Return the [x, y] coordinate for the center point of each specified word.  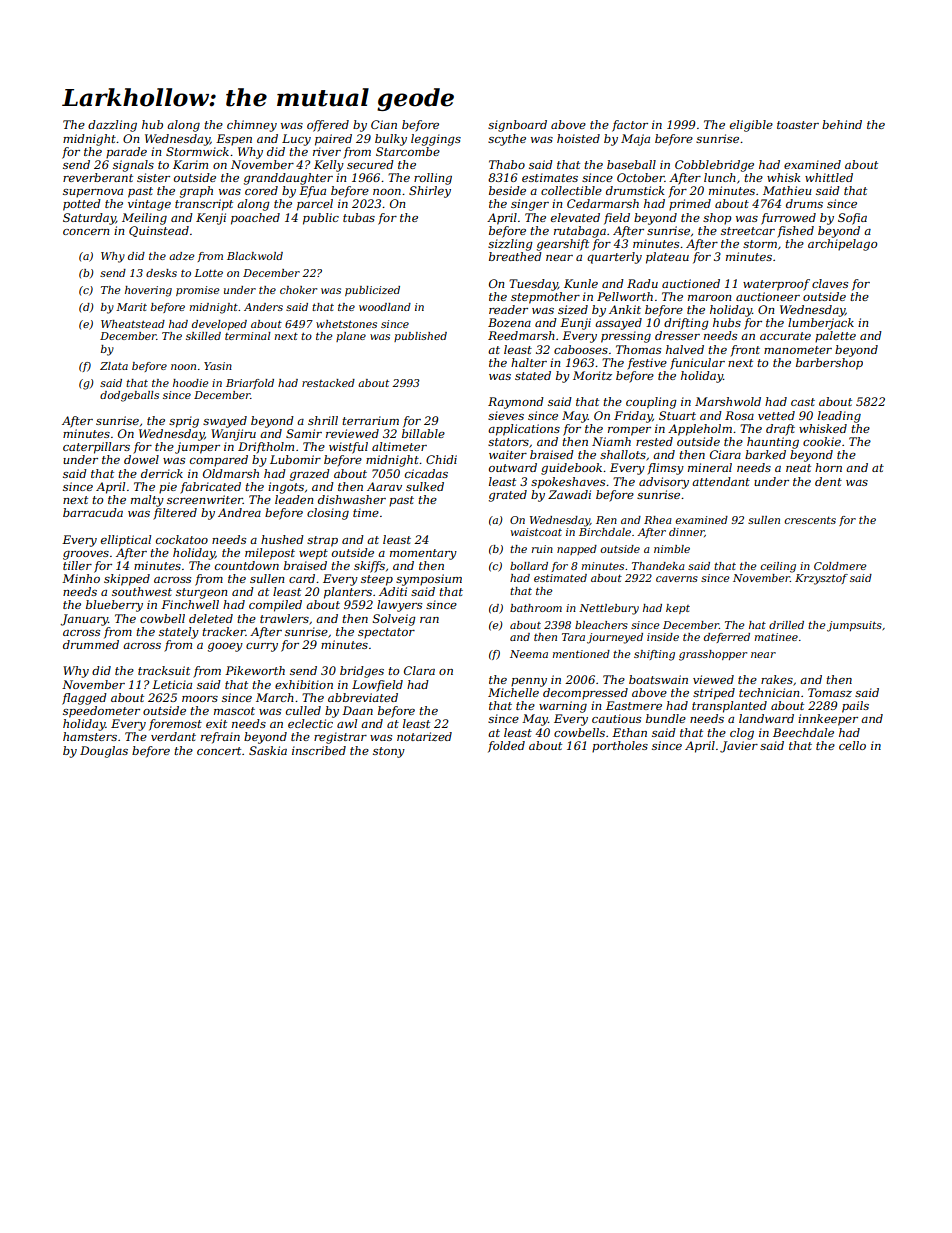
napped [577, 550]
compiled [275, 606]
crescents [810, 520]
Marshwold [728, 401]
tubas [359, 217]
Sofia [852, 219]
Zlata [114, 366]
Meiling [144, 219]
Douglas [104, 752]
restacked [328, 383]
